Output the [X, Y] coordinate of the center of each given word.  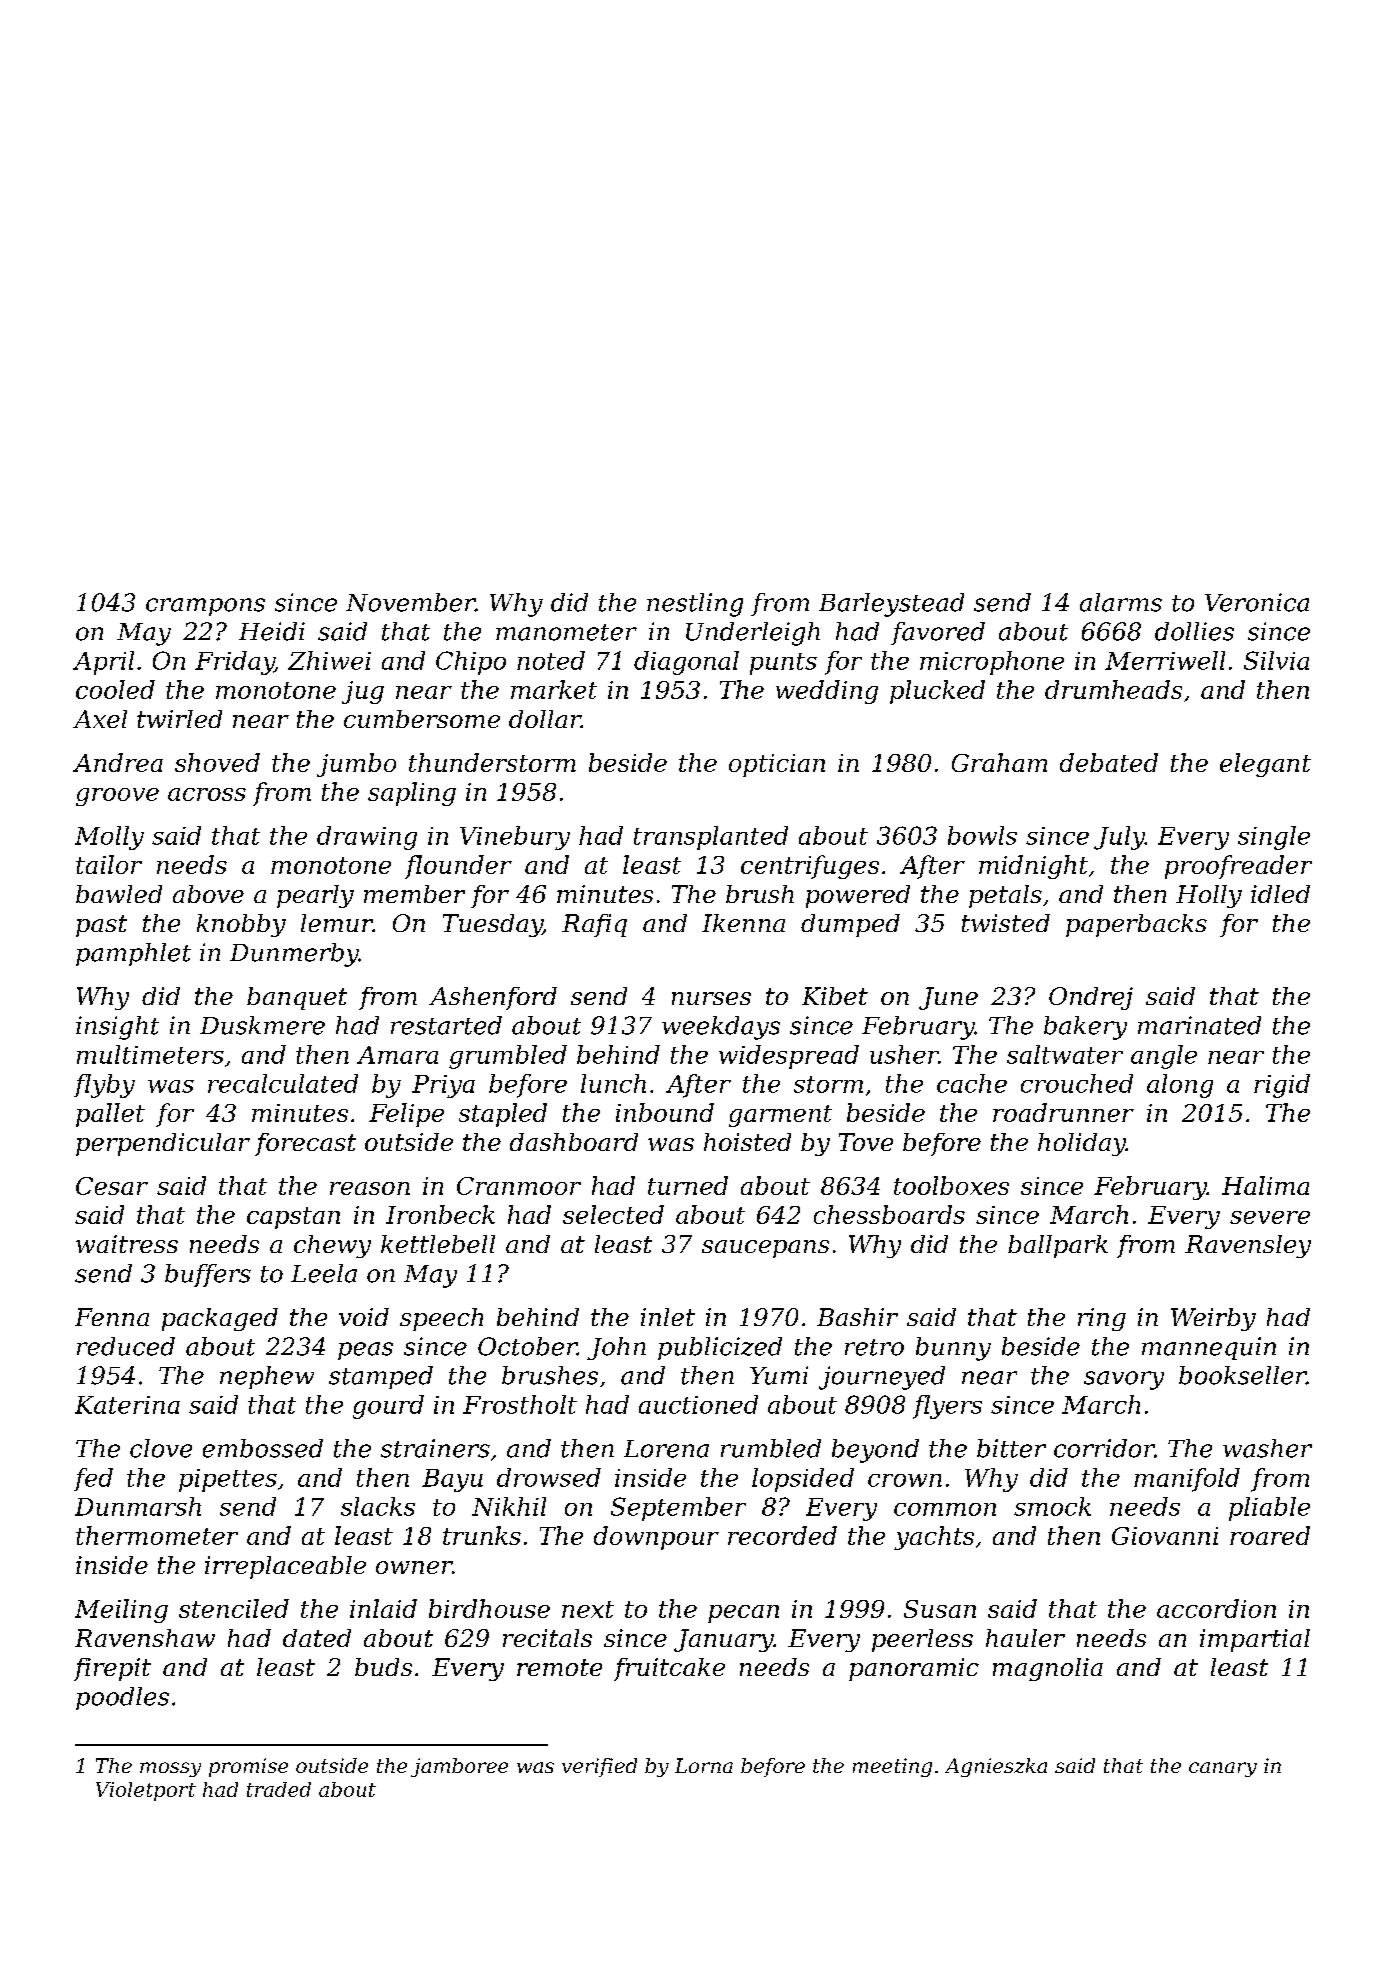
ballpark [1058, 1246]
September [678, 1509]
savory [1124, 1380]
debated [1109, 762]
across [207, 794]
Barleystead [891, 605]
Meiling [121, 1611]
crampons [205, 607]
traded [279, 1789]
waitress [127, 1244]
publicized [720, 1348]
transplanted [711, 838]
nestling [695, 605]
